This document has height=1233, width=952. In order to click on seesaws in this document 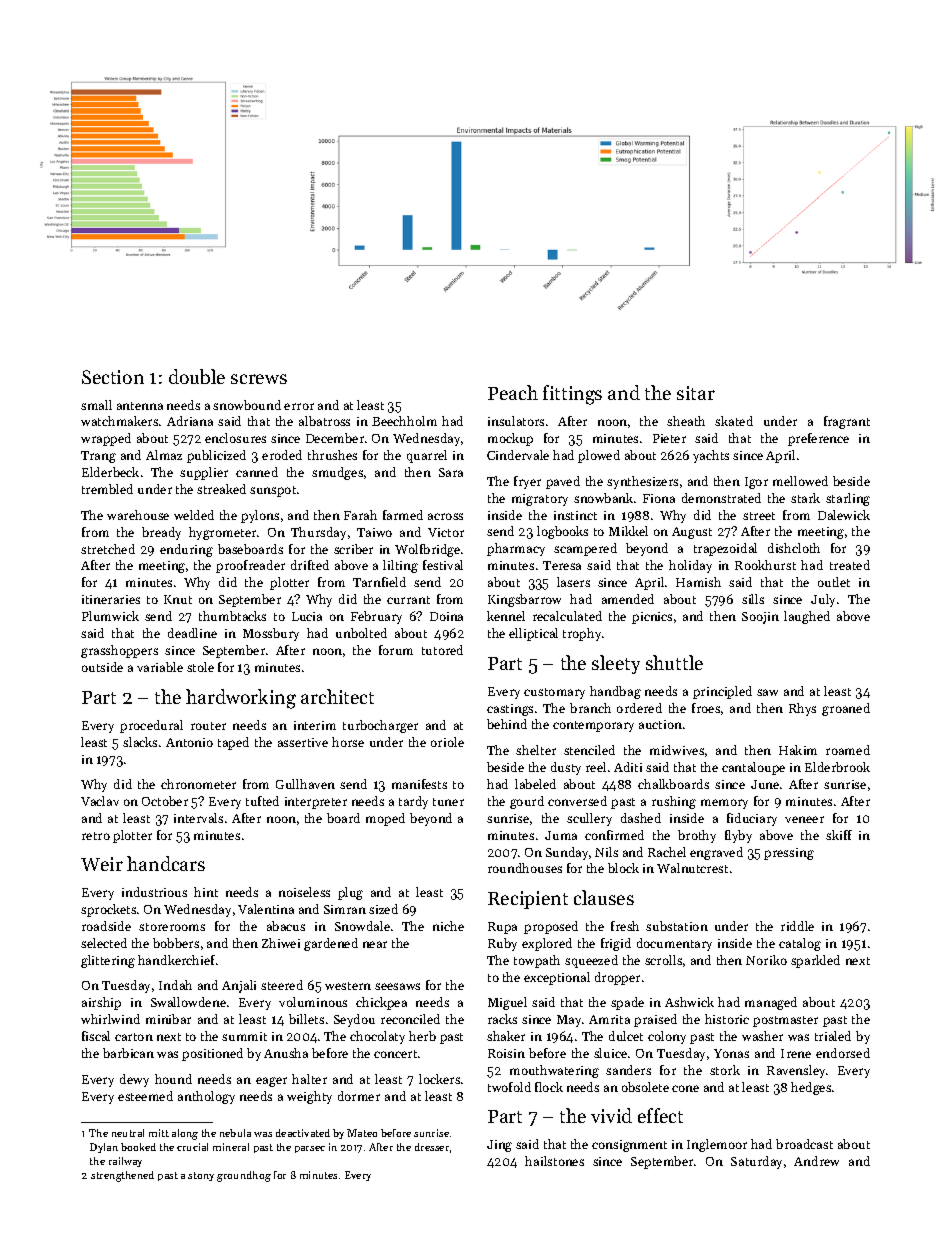, I will do `click(397, 986)`.
